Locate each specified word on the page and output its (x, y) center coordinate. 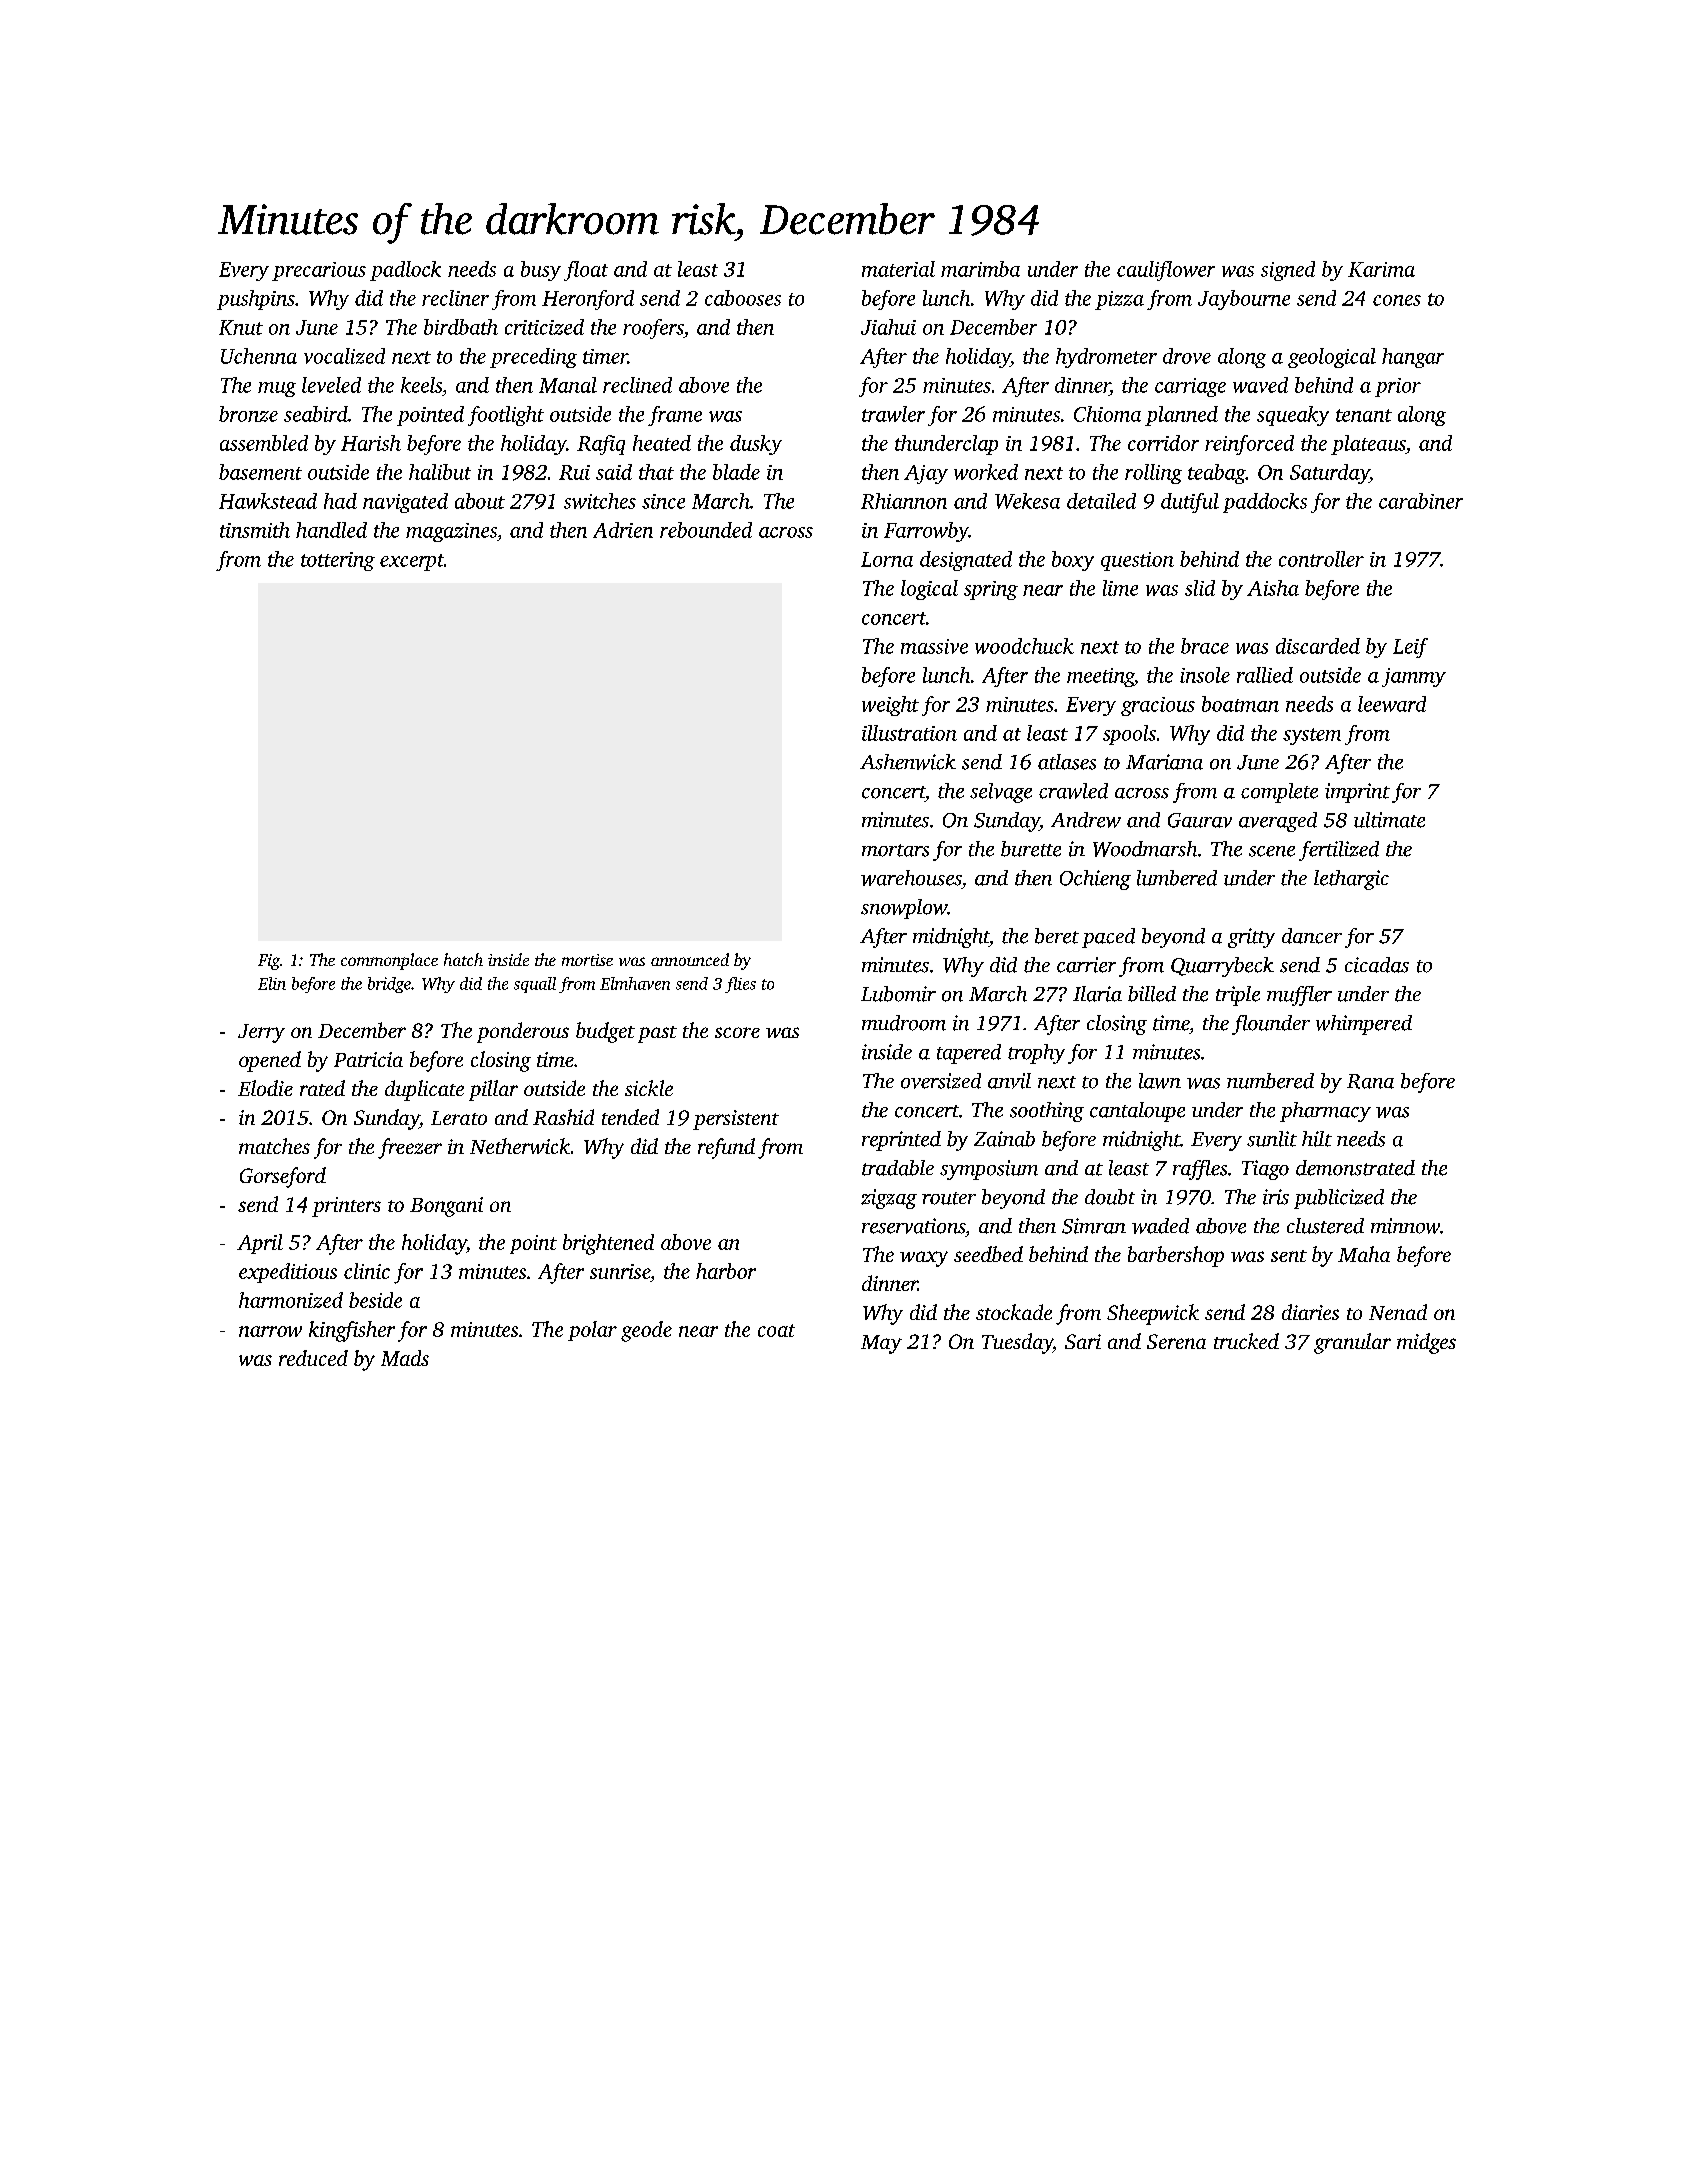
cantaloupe (1137, 1112)
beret (1057, 936)
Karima (1381, 269)
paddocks (1265, 503)
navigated (405, 503)
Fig (269, 962)
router (949, 1198)
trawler (893, 414)
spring (991, 590)
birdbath (461, 327)
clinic (367, 1271)
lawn (1160, 1081)
